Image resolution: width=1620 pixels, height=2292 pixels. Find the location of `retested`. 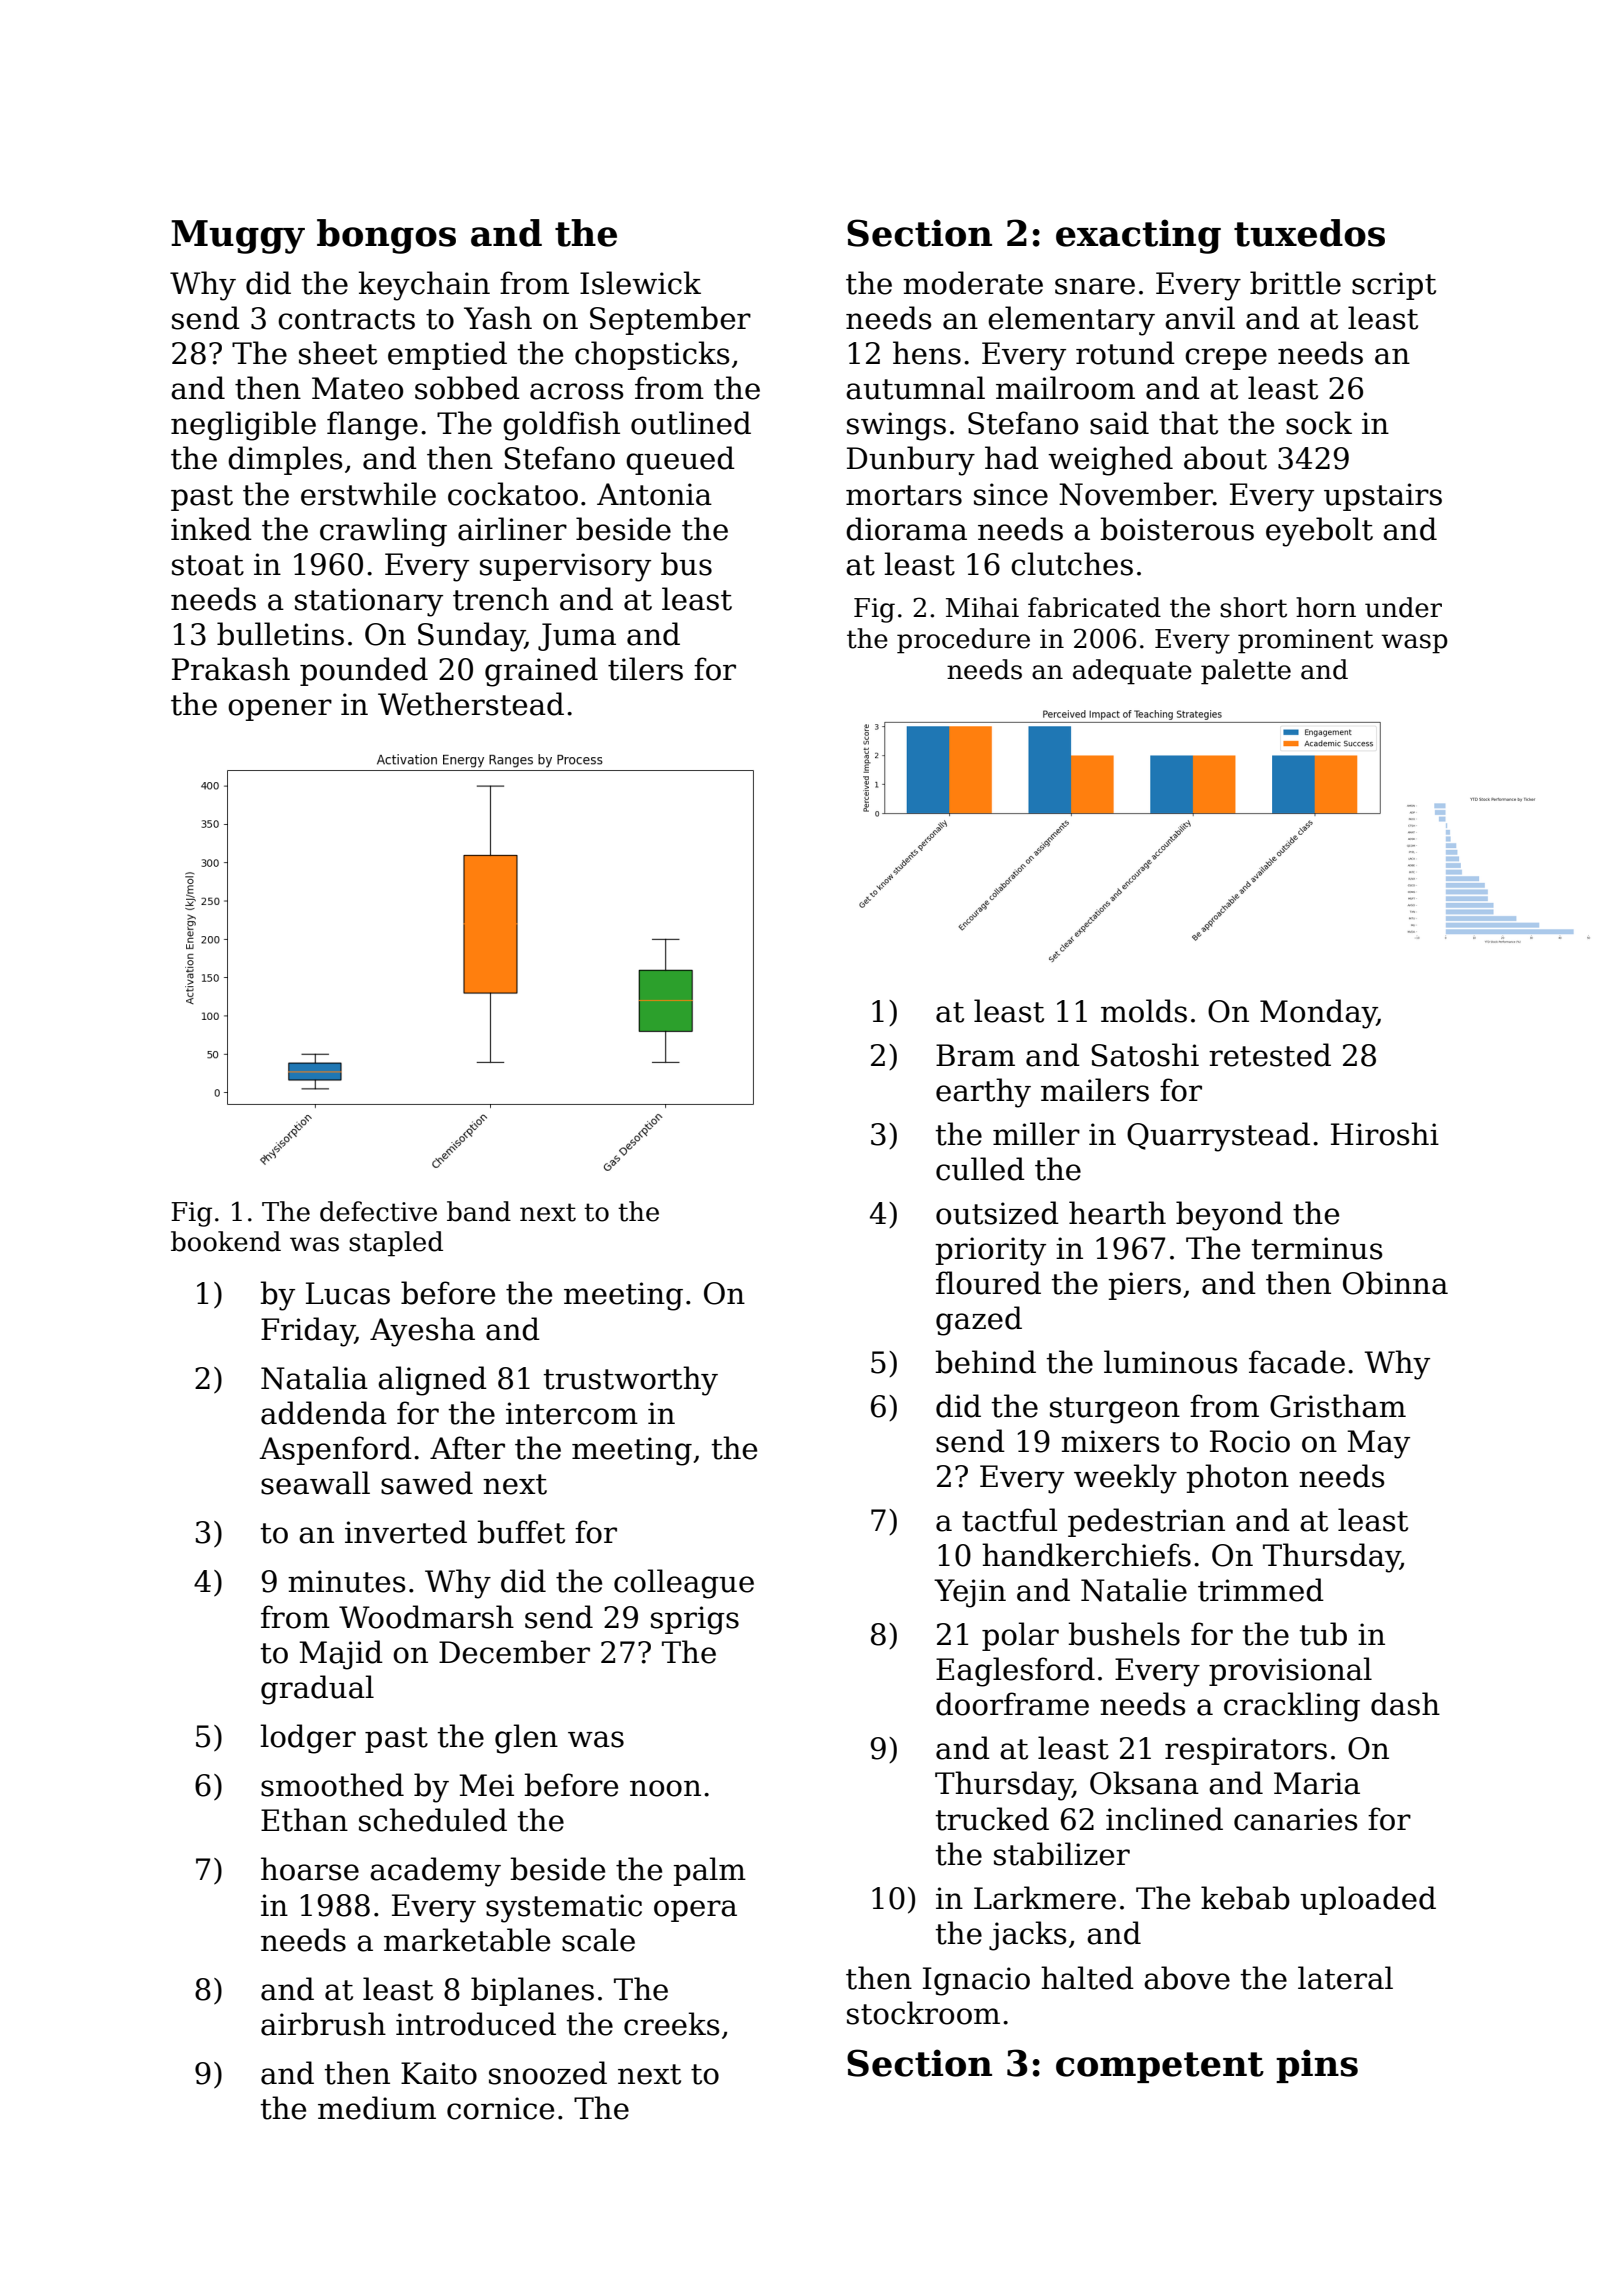

retested is located at coordinates (1270, 1055).
